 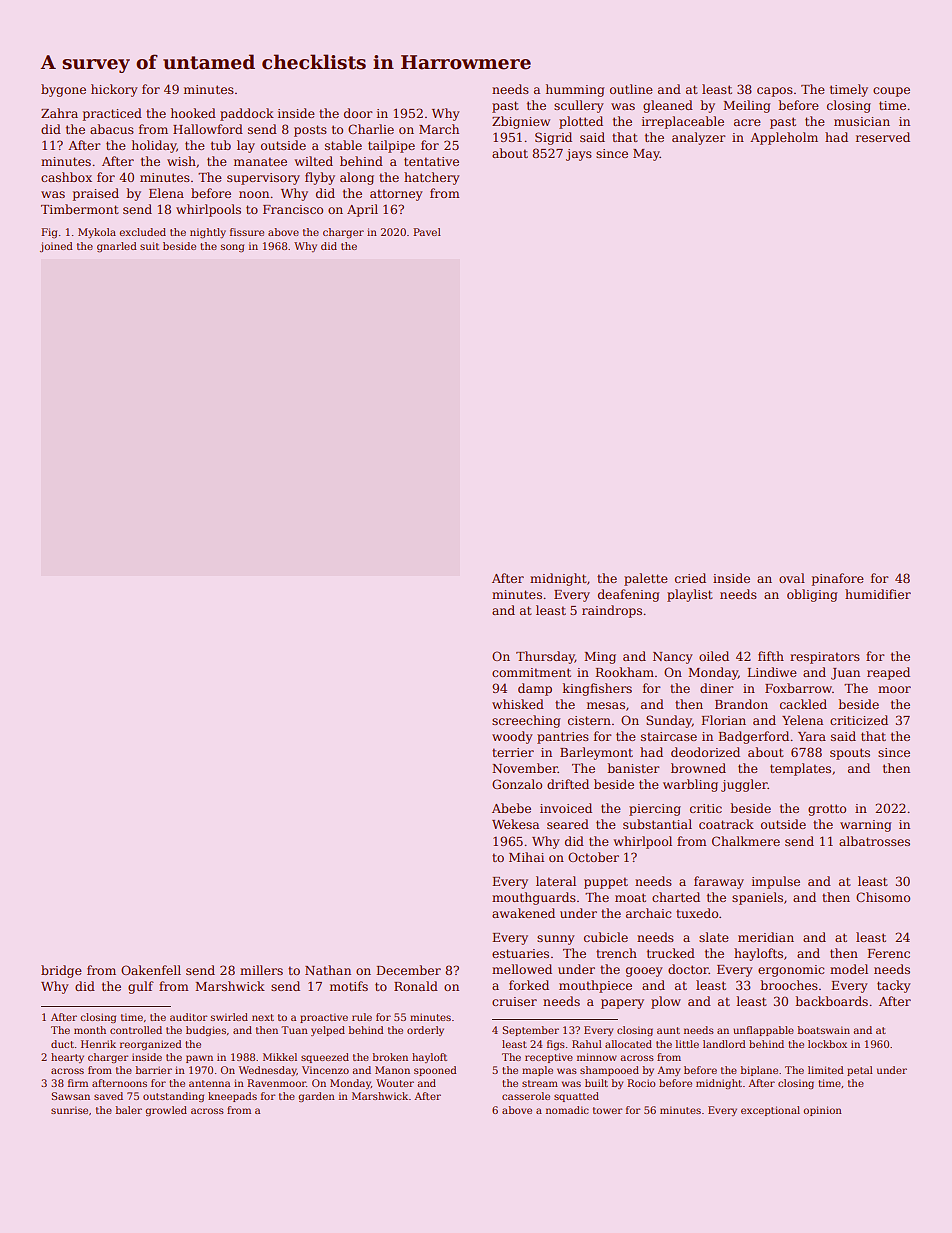 What do you see at coordinates (427, 232) in the screenshot?
I see `Pavel` at bounding box center [427, 232].
